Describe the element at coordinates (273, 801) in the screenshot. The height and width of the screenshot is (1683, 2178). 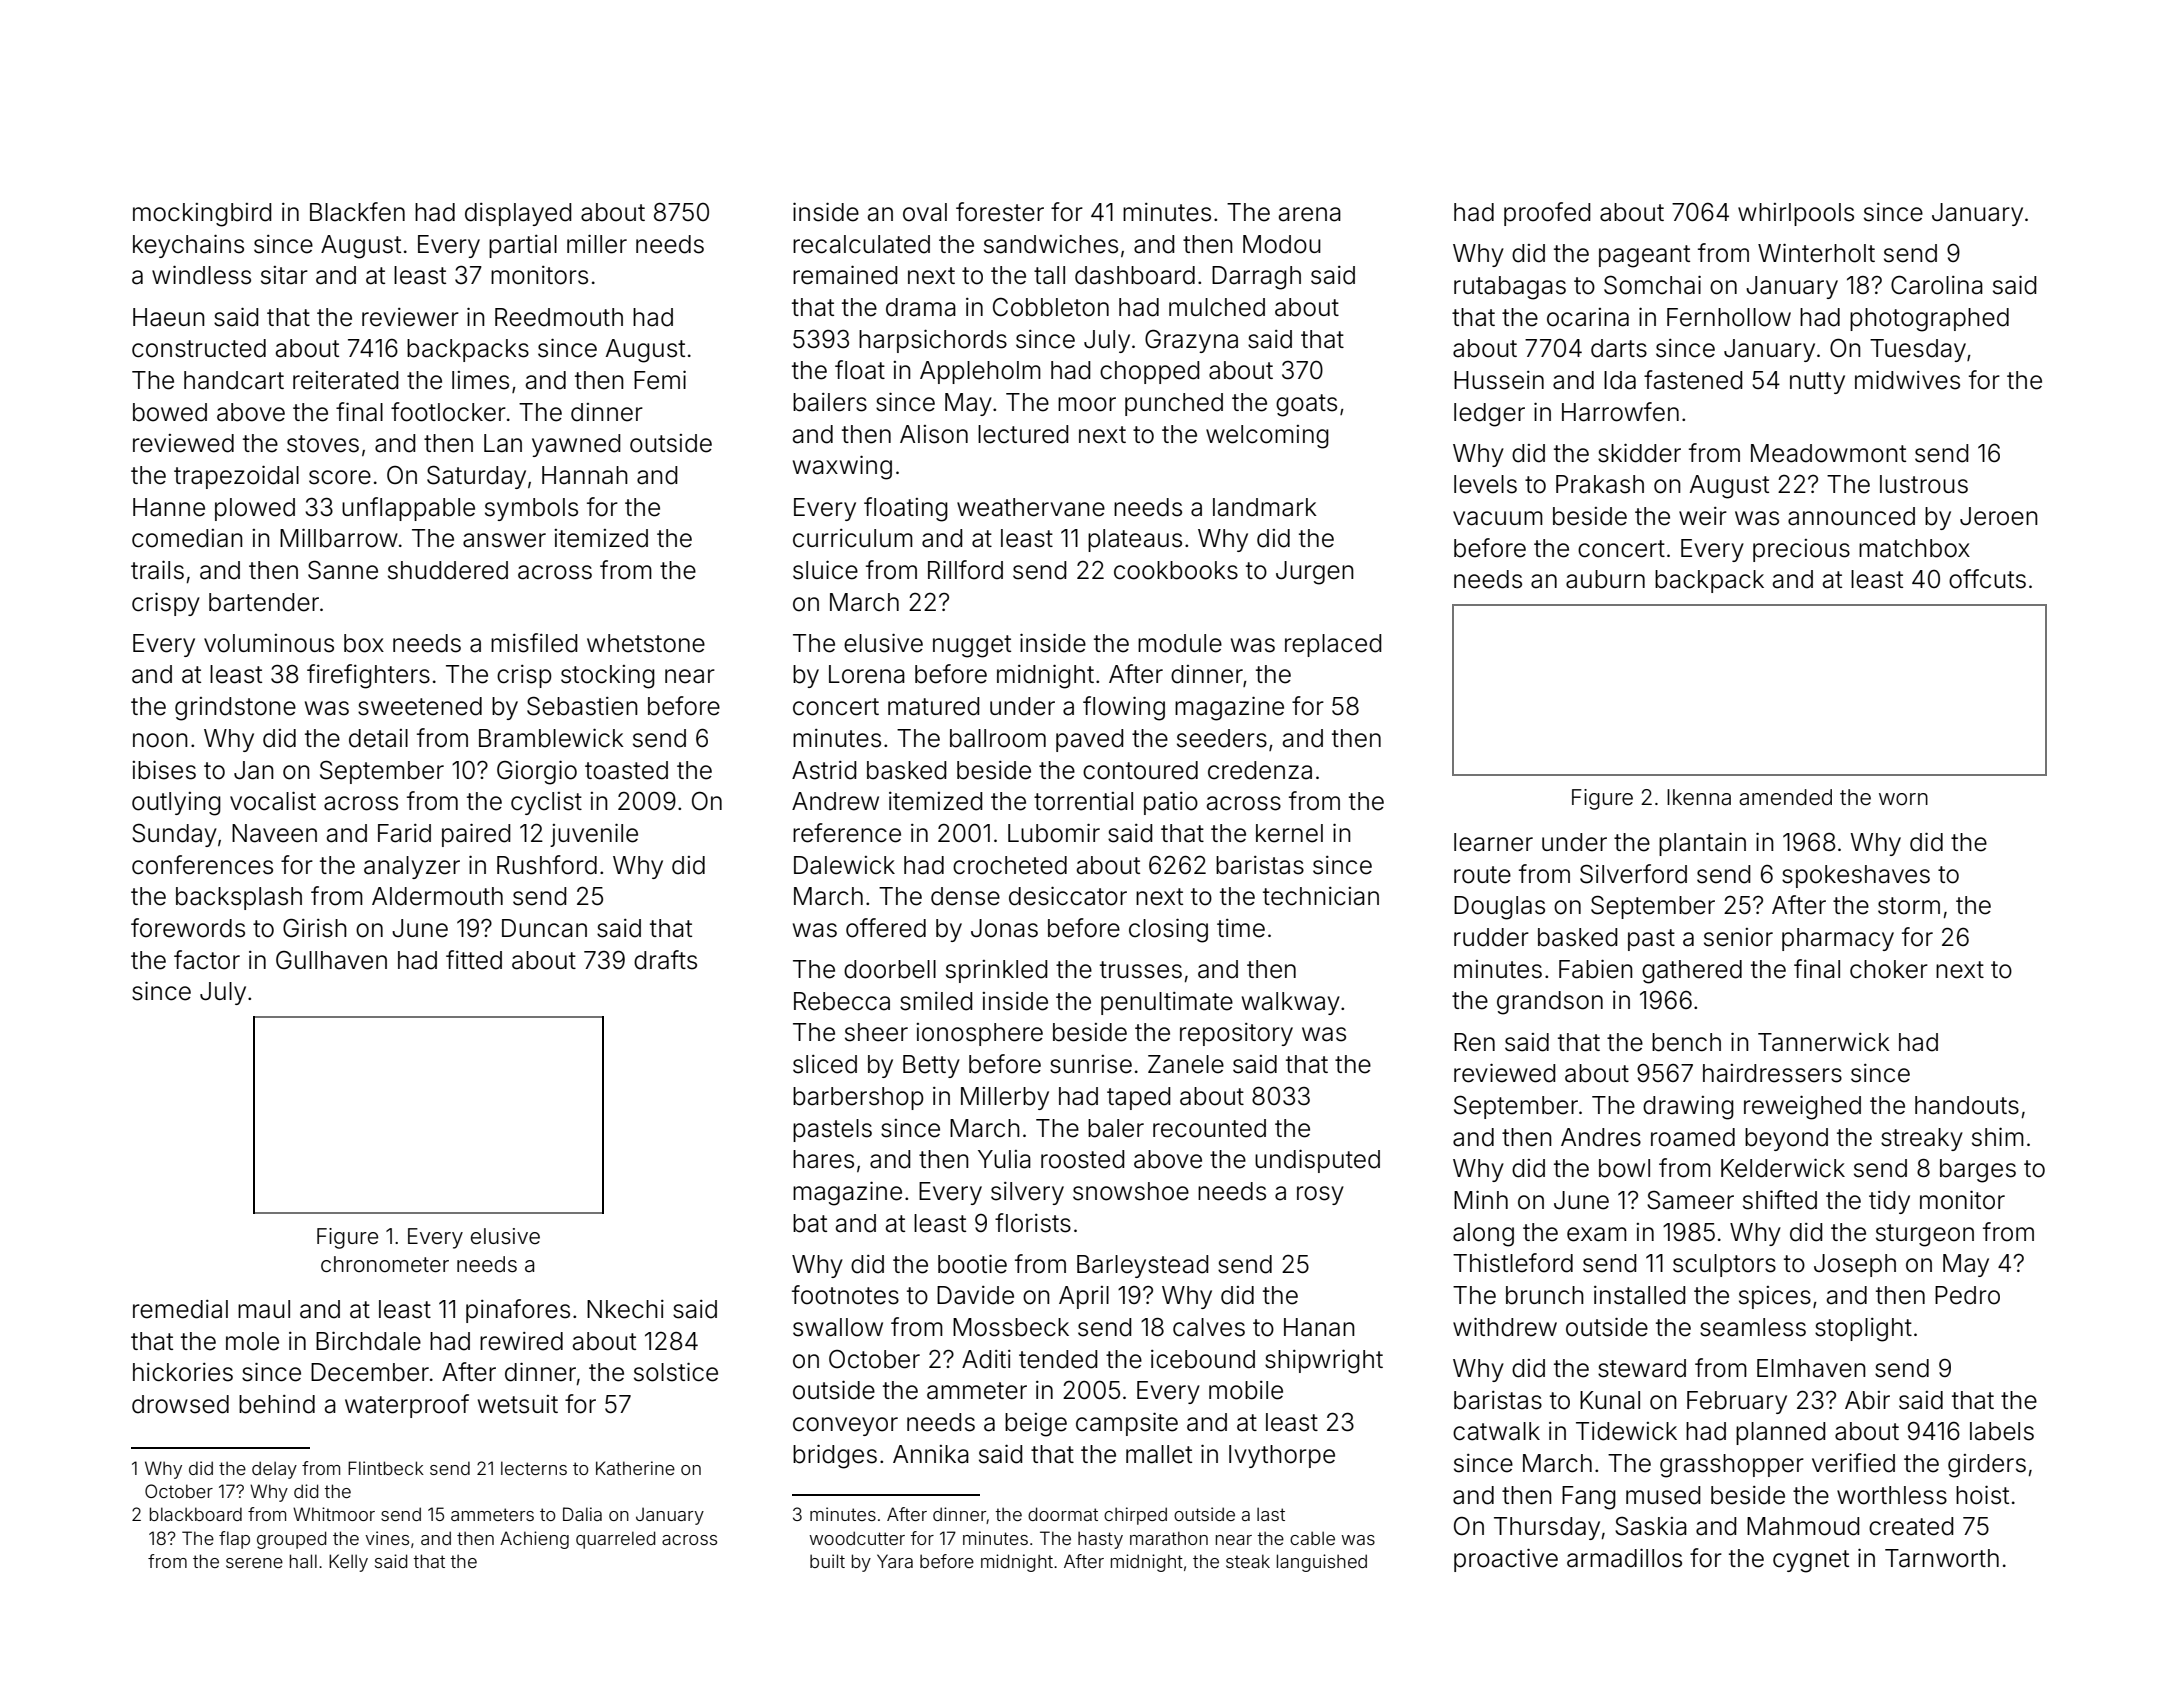
I see `vocalist` at that location.
